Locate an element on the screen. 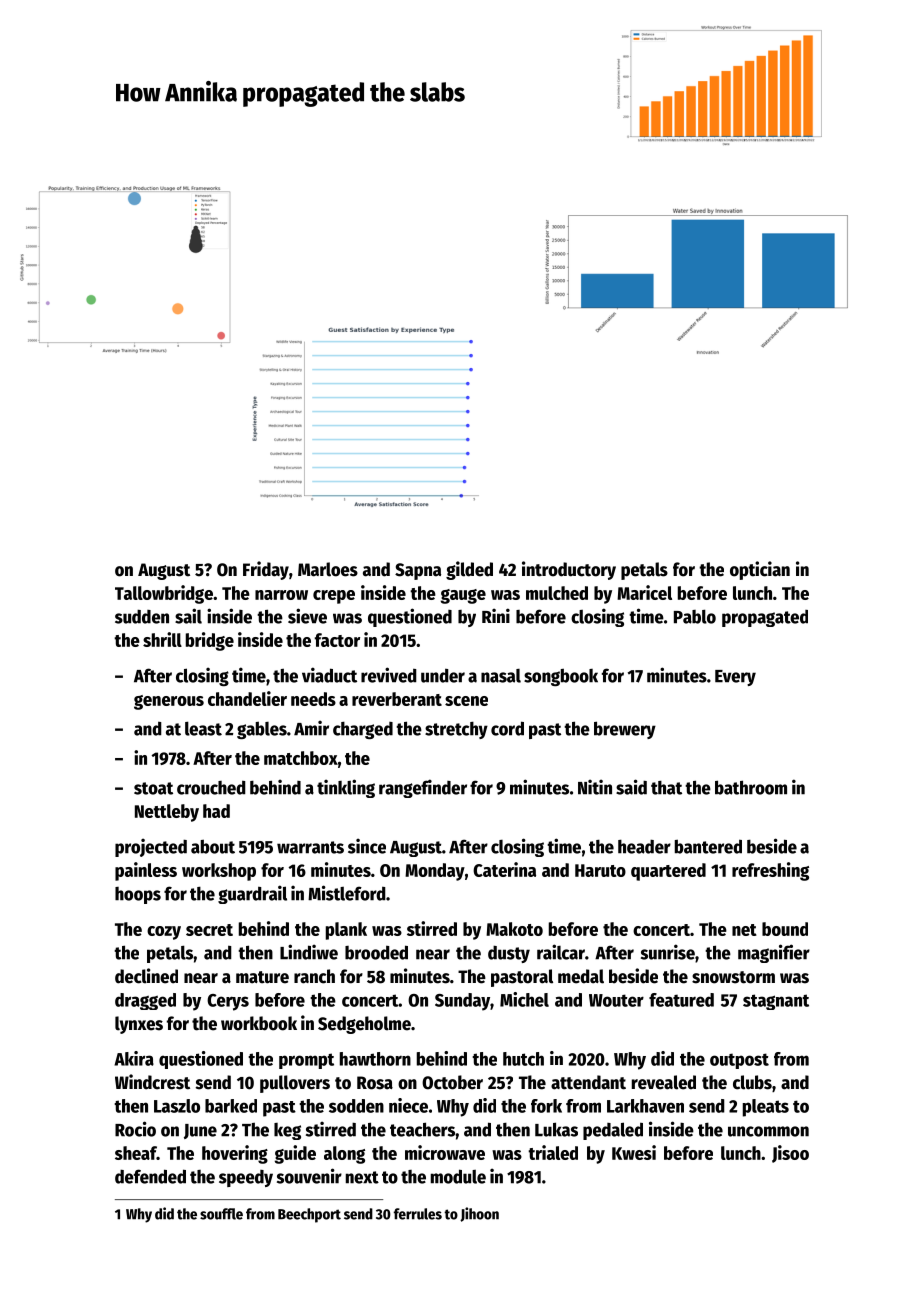 The width and height of the screenshot is (924, 1308). hawthorn is located at coordinates (375, 1059).
